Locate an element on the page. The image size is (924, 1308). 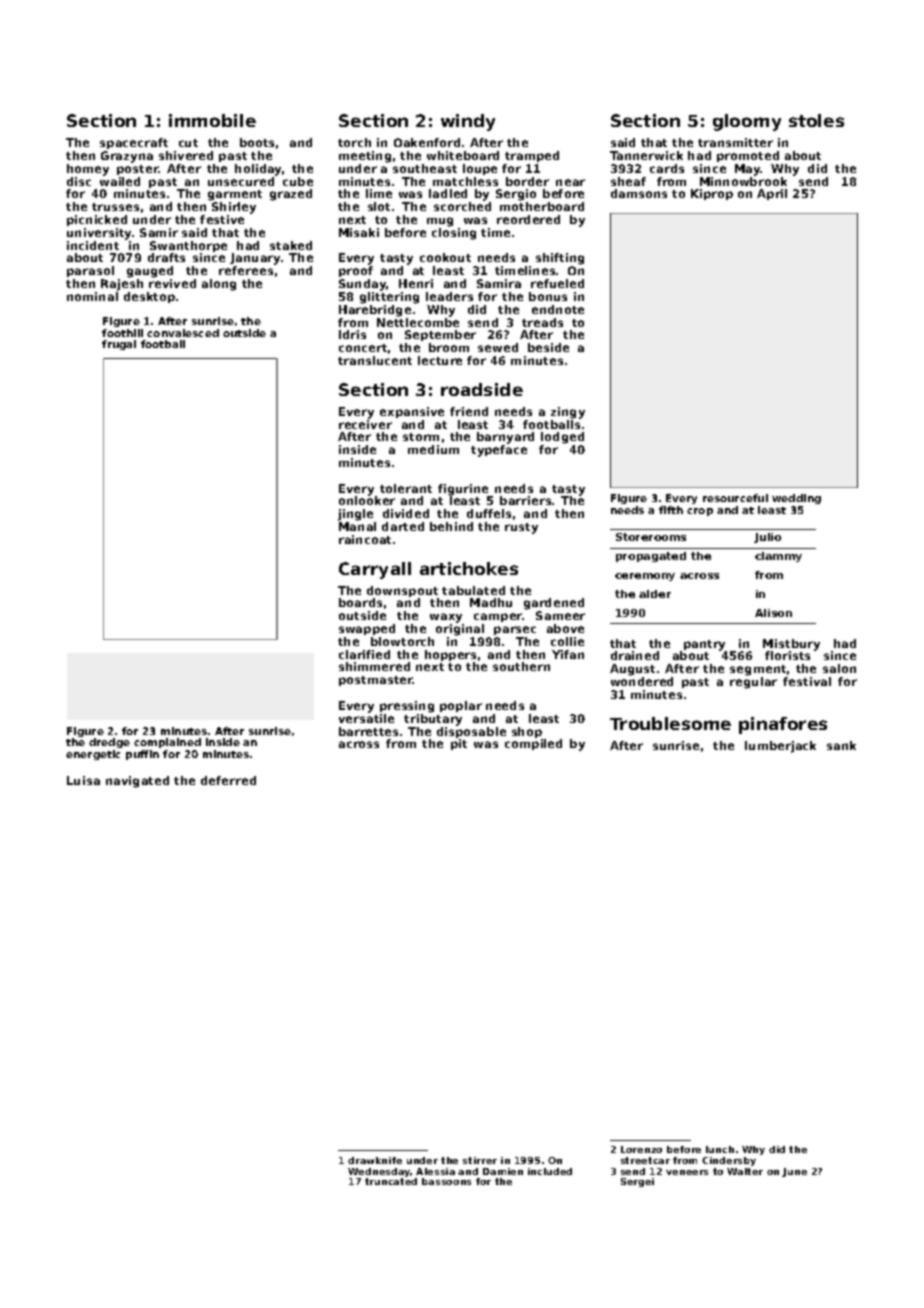
Wednesday is located at coordinates (379, 1172).
